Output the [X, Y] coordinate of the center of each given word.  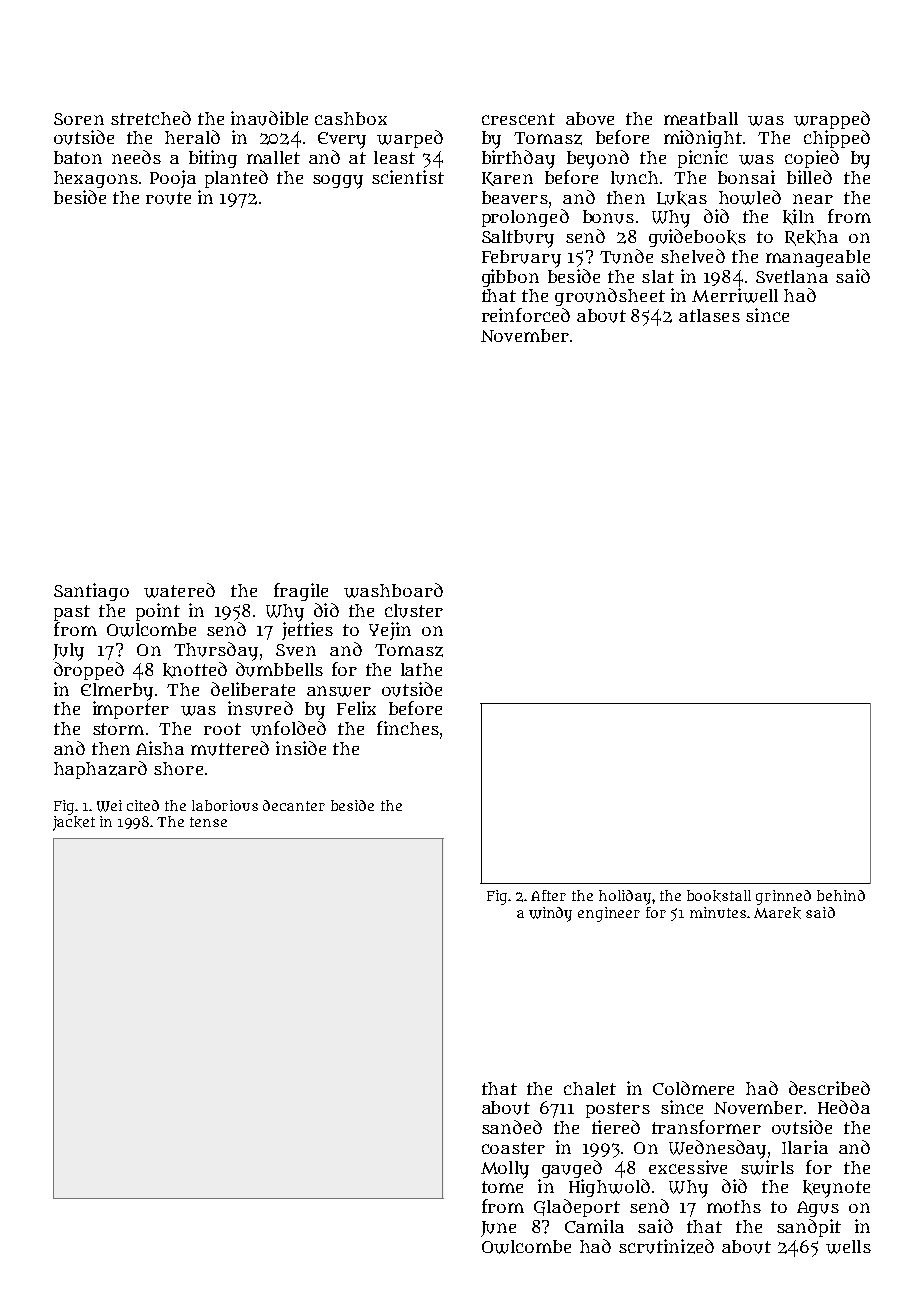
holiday [625, 897]
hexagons [96, 179]
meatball [701, 118]
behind [841, 895]
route [168, 198]
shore [178, 768]
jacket [74, 823]
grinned [783, 897]
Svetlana [792, 276]
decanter [294, 805]
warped [410, 139]
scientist [408, 177]
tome [502, 1187]
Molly [505, 1170]
